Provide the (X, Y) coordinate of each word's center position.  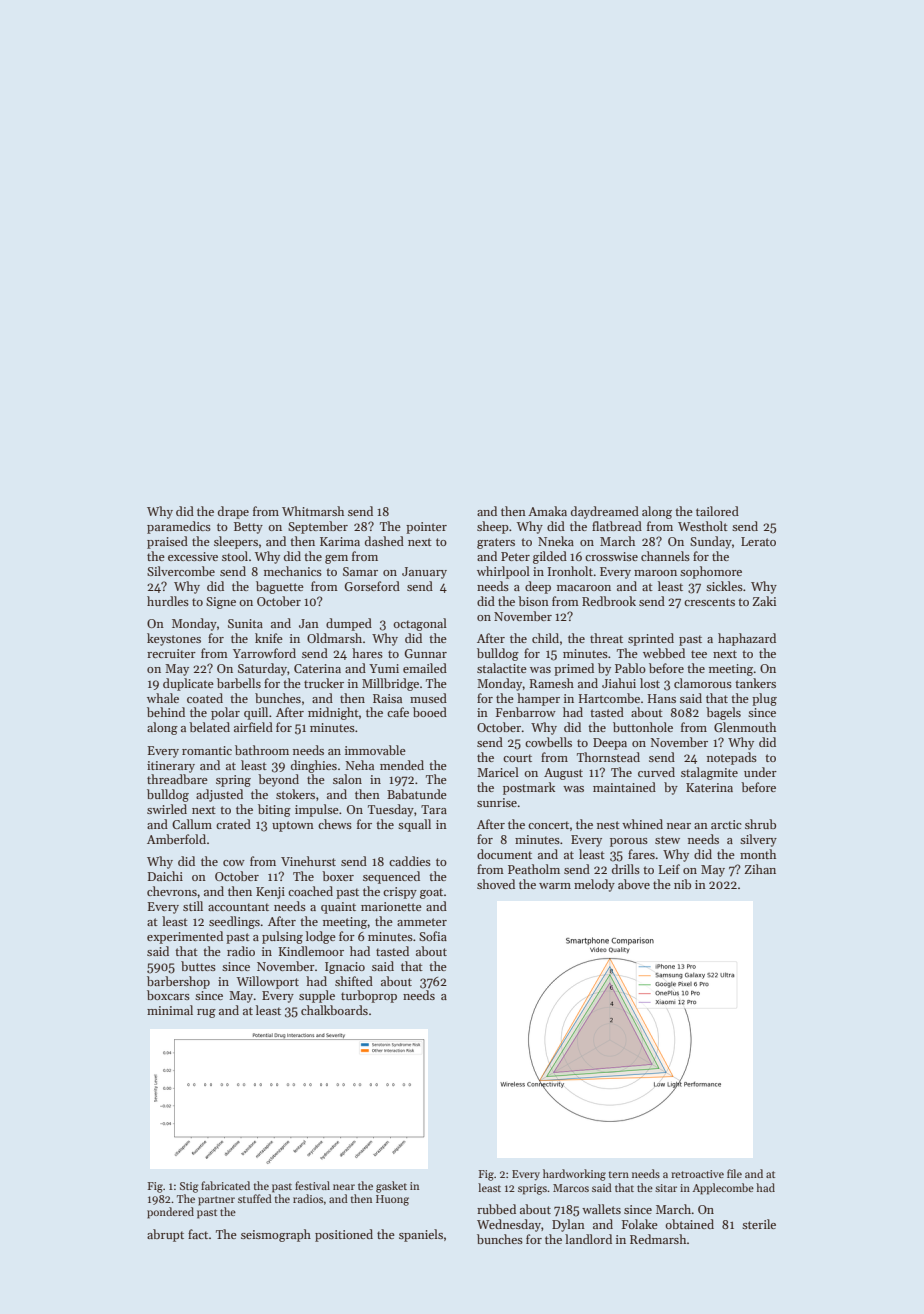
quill (256, 713)
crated (233, 824)
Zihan (760, 869)
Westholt (703, 526)
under (760, 772)
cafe (398, 712)
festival (312, 1185)
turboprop (369, 996)
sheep (493, 527)
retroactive (697, 1174)
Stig (189, 1187)
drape (233, 512)
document (504, 854)
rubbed (496, 1209)
